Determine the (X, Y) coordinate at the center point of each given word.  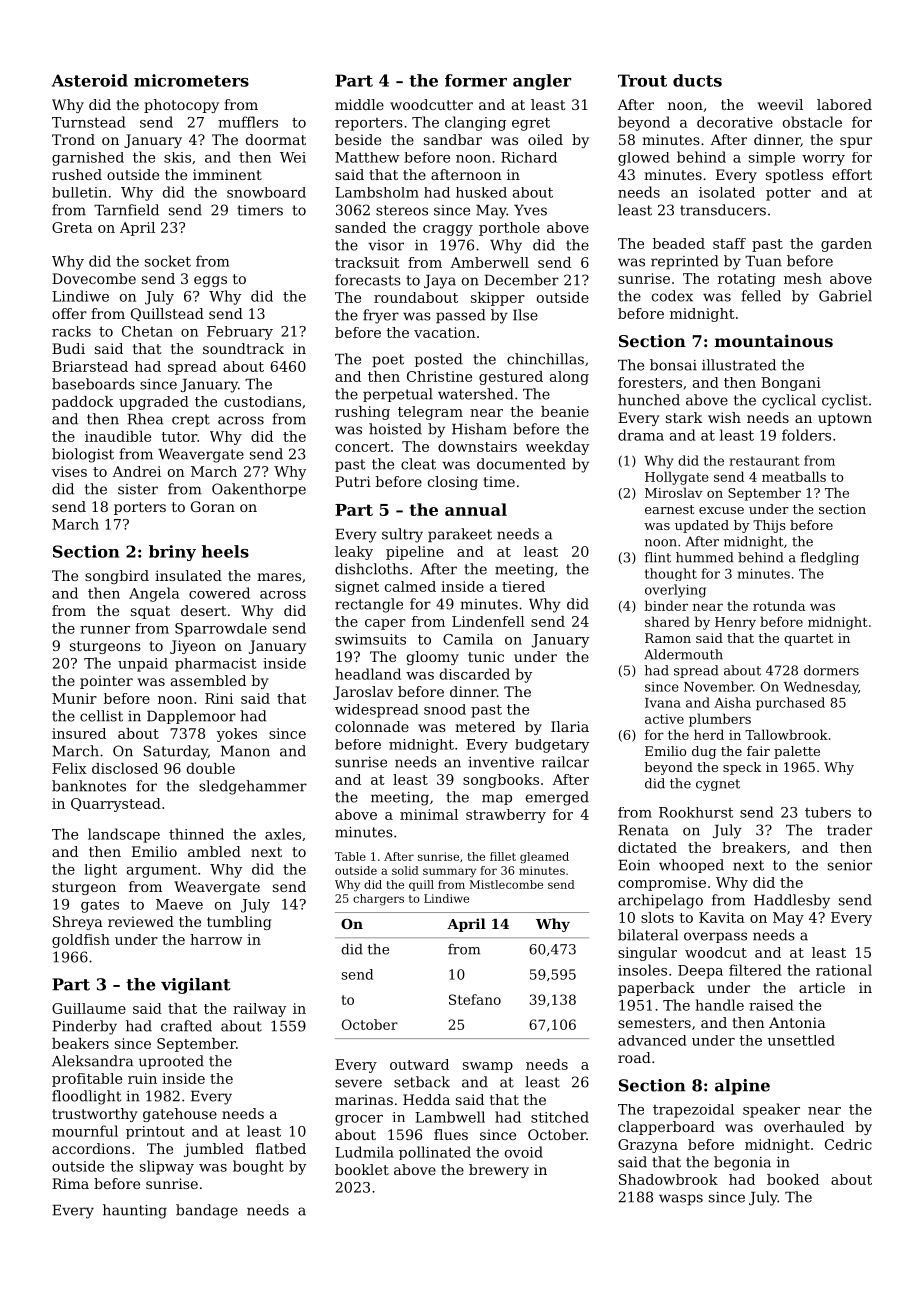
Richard (529, 157)
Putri (353, 481)
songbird (117, 577)
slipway (167, 1167)
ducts (697, 80)
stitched (560, 1117)
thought (671, 574)
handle (720, 1005)
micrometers (191, 80)
